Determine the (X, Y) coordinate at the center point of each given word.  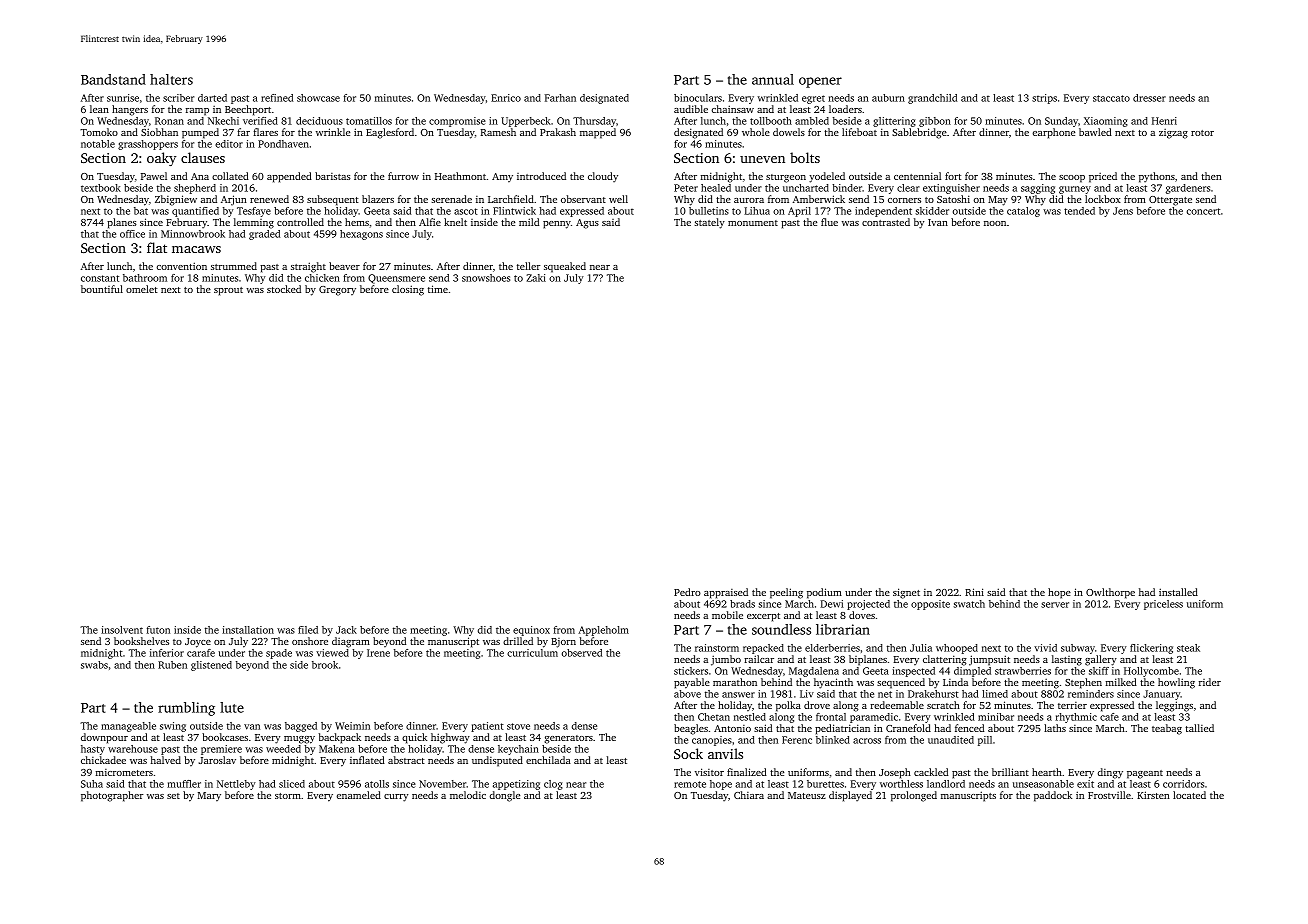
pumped (200, 133)
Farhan (560, 98)
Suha (92, 784)
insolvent (122, 630)
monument (753, 223)
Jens (1123, 211)
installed (1178, 592)
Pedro (687, 592)
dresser (1149, 98)
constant (100, 278)
